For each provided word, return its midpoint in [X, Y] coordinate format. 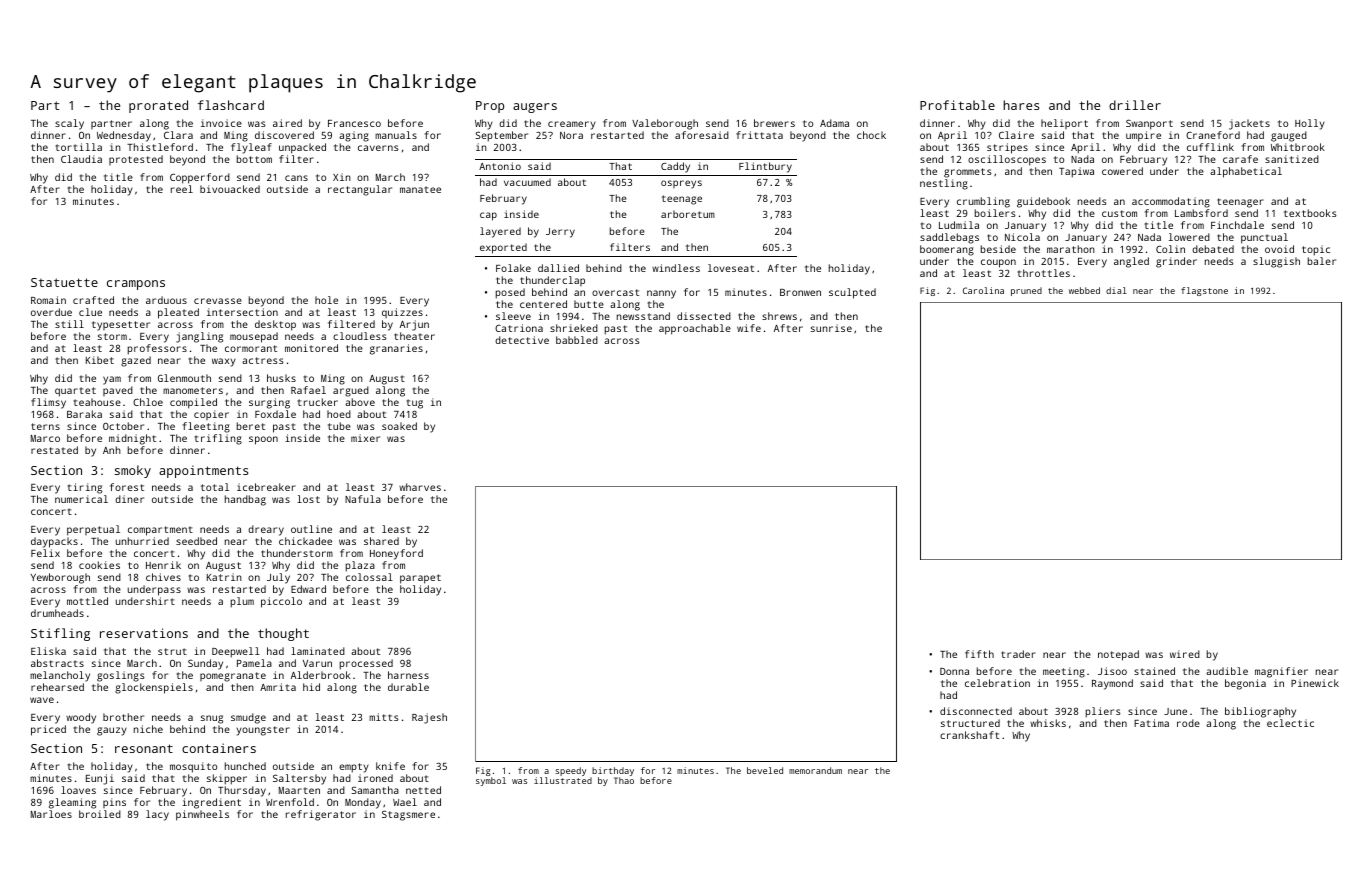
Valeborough [665, 124]
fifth [979, 654]
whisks [1048, 723]
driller [1135, 105]
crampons [136, 285]
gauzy [112, 731]
